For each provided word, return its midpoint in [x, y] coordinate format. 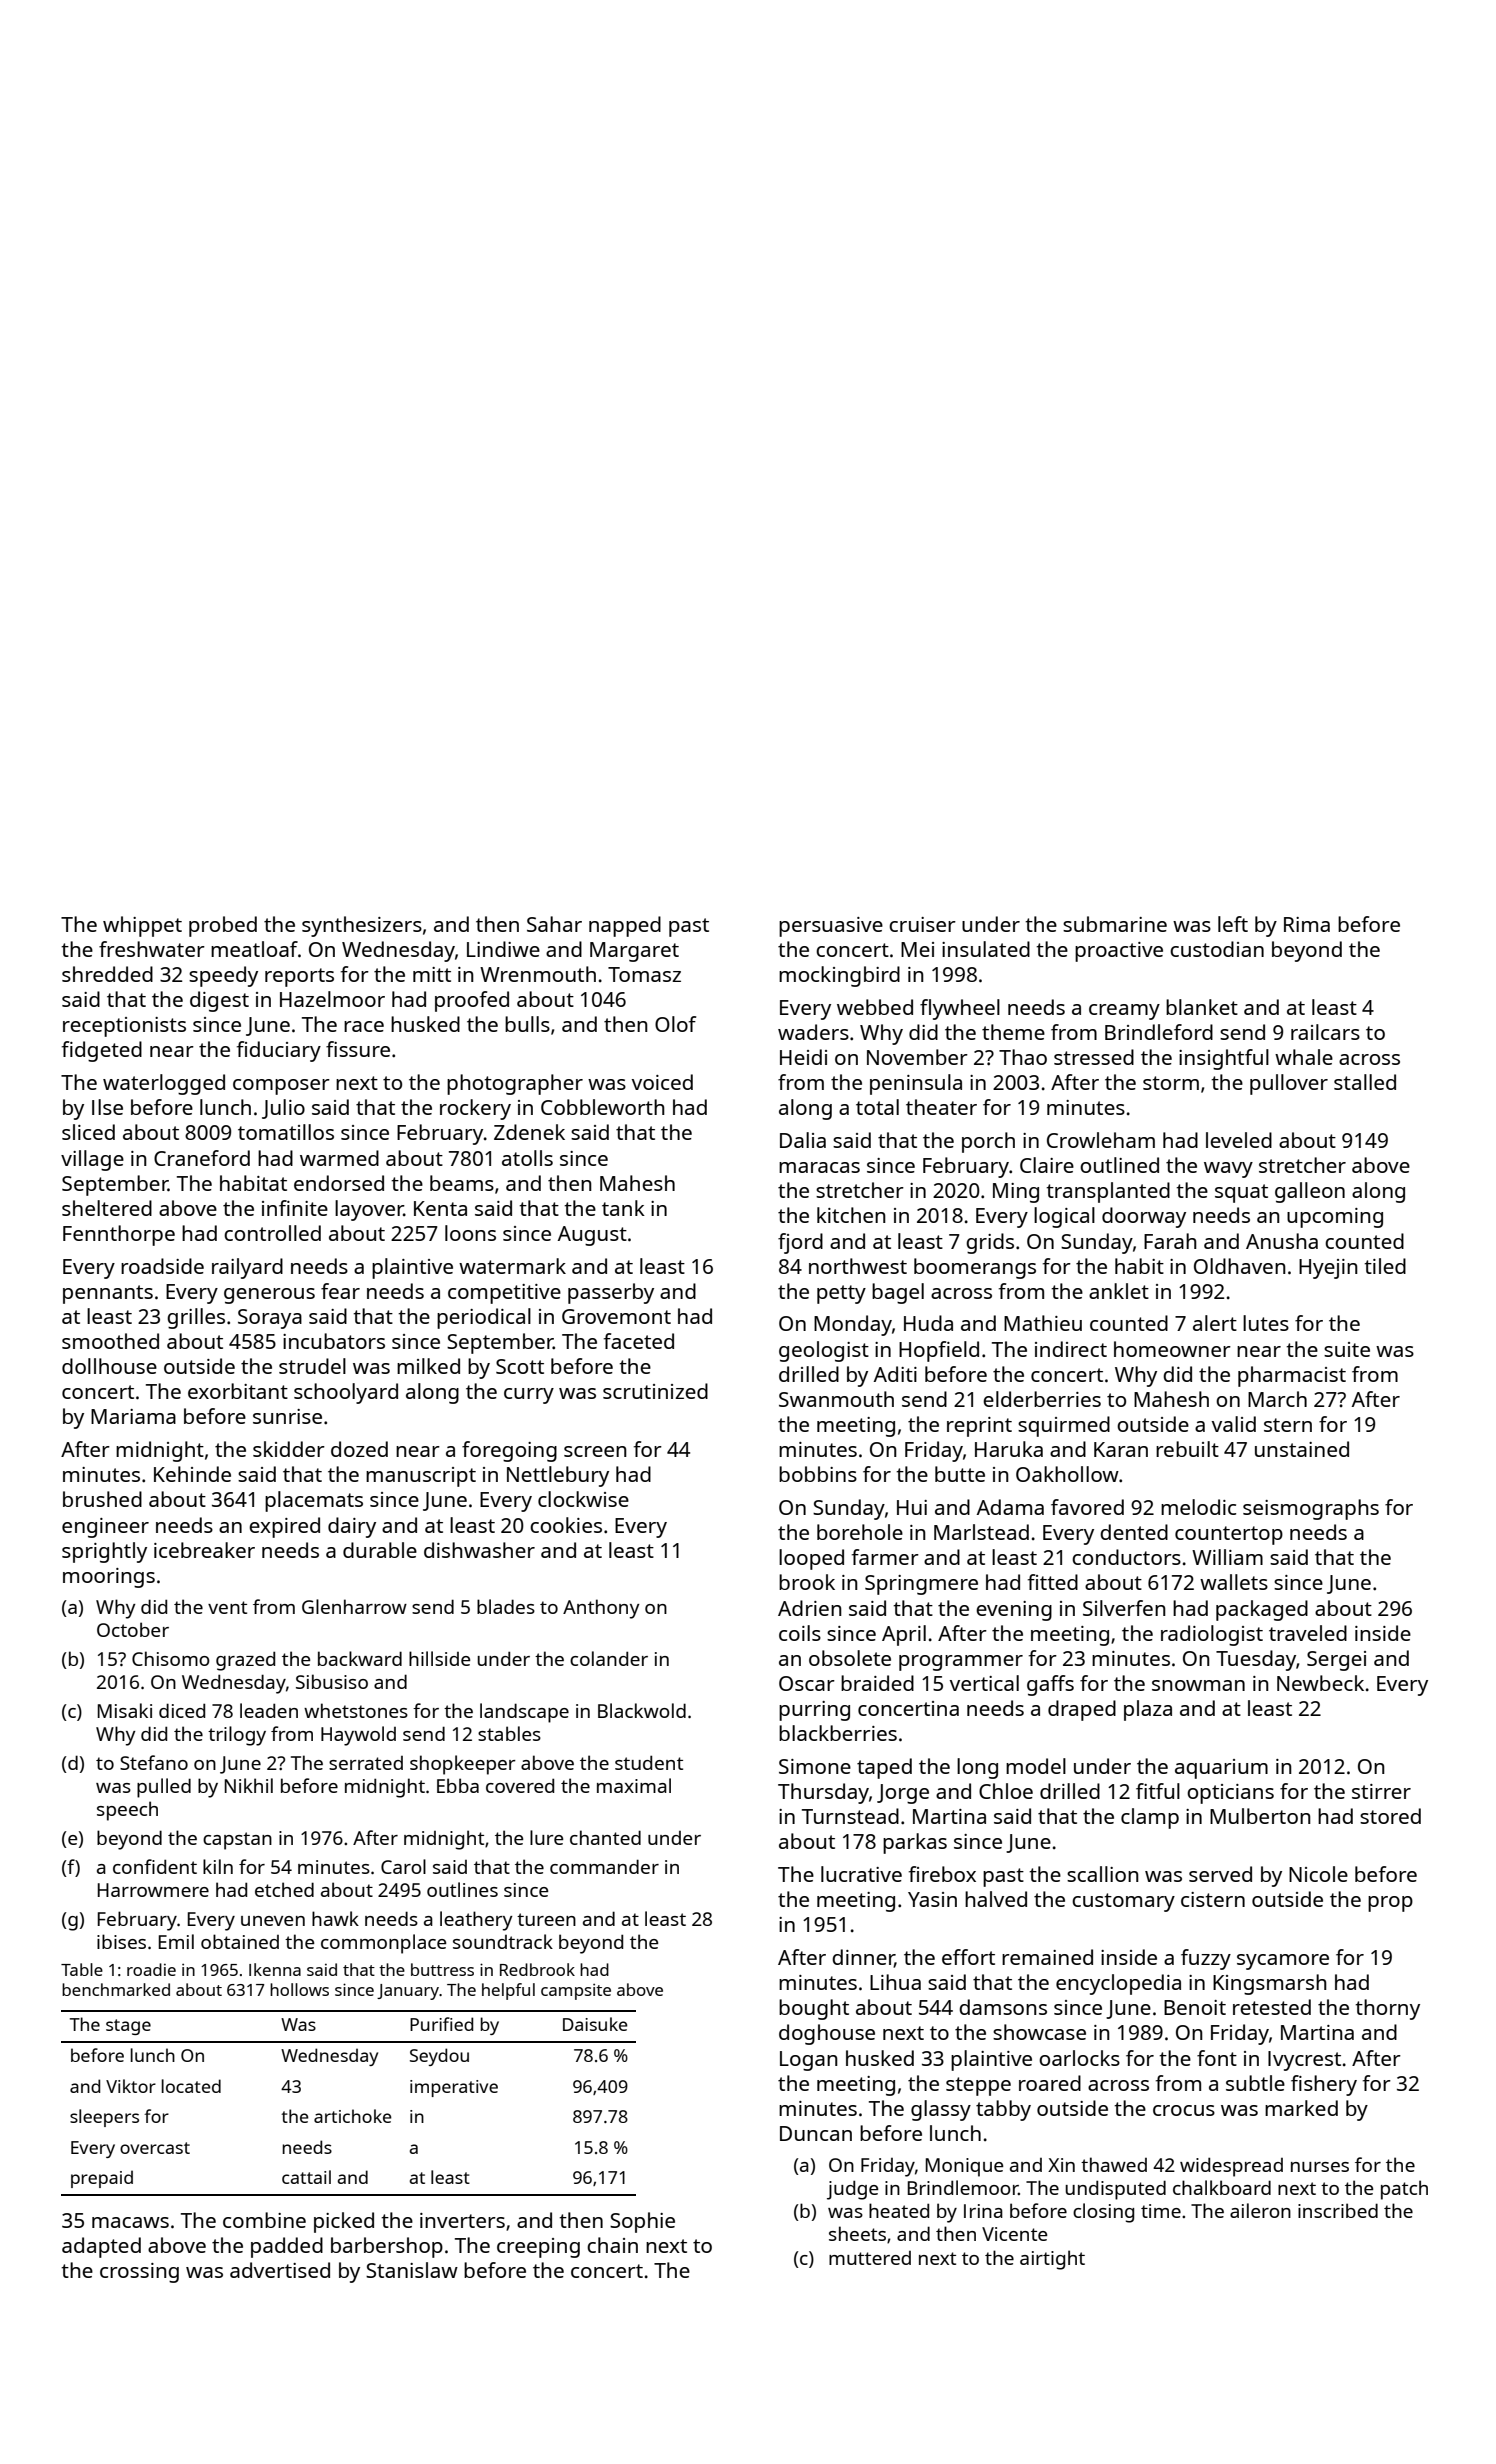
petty [841, 1294]
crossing [139, 2273]
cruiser [922, 924]
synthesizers [362, 926]
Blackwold [642, 1710]
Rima [1307, 924]
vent [227, 1607]
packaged [1262, 1610]
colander [609, 1658]
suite [1347, 1349]
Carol [403, 1866]
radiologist [1212, 1635]
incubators [334, 1341]
